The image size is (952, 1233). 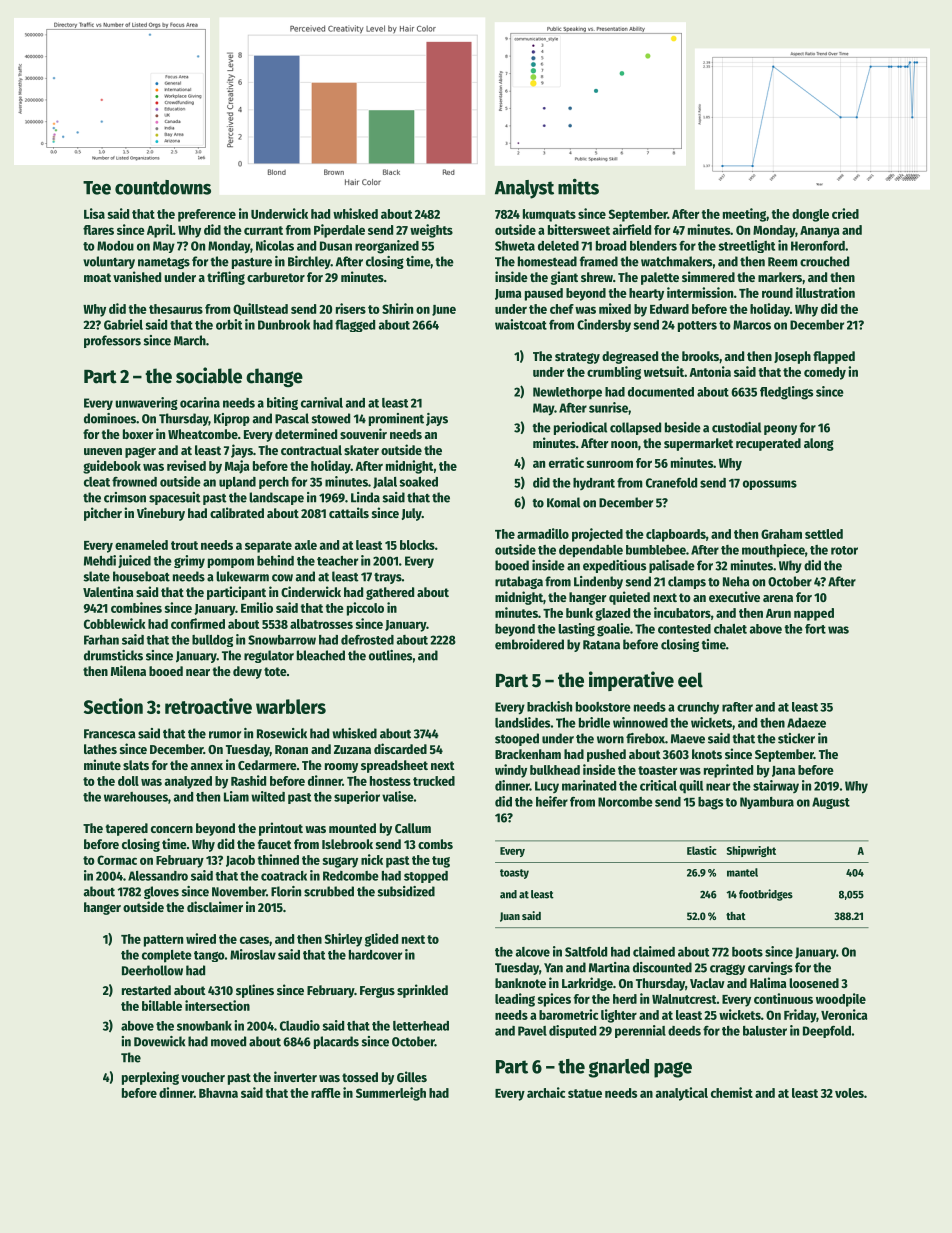 I want to click on mitts, so click(x=578, y=186).
